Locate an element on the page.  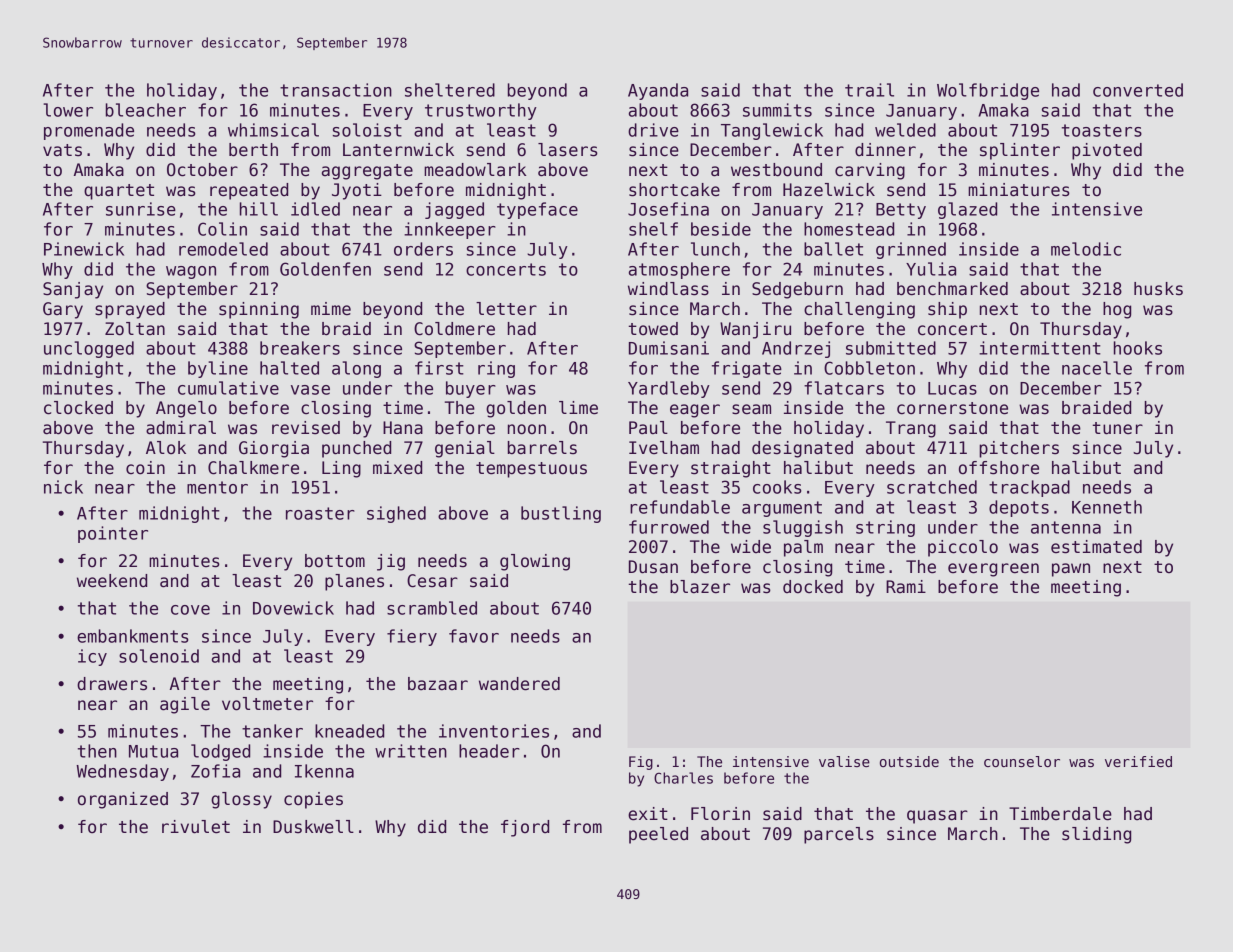
trail is located at coordinates (869, 90).
